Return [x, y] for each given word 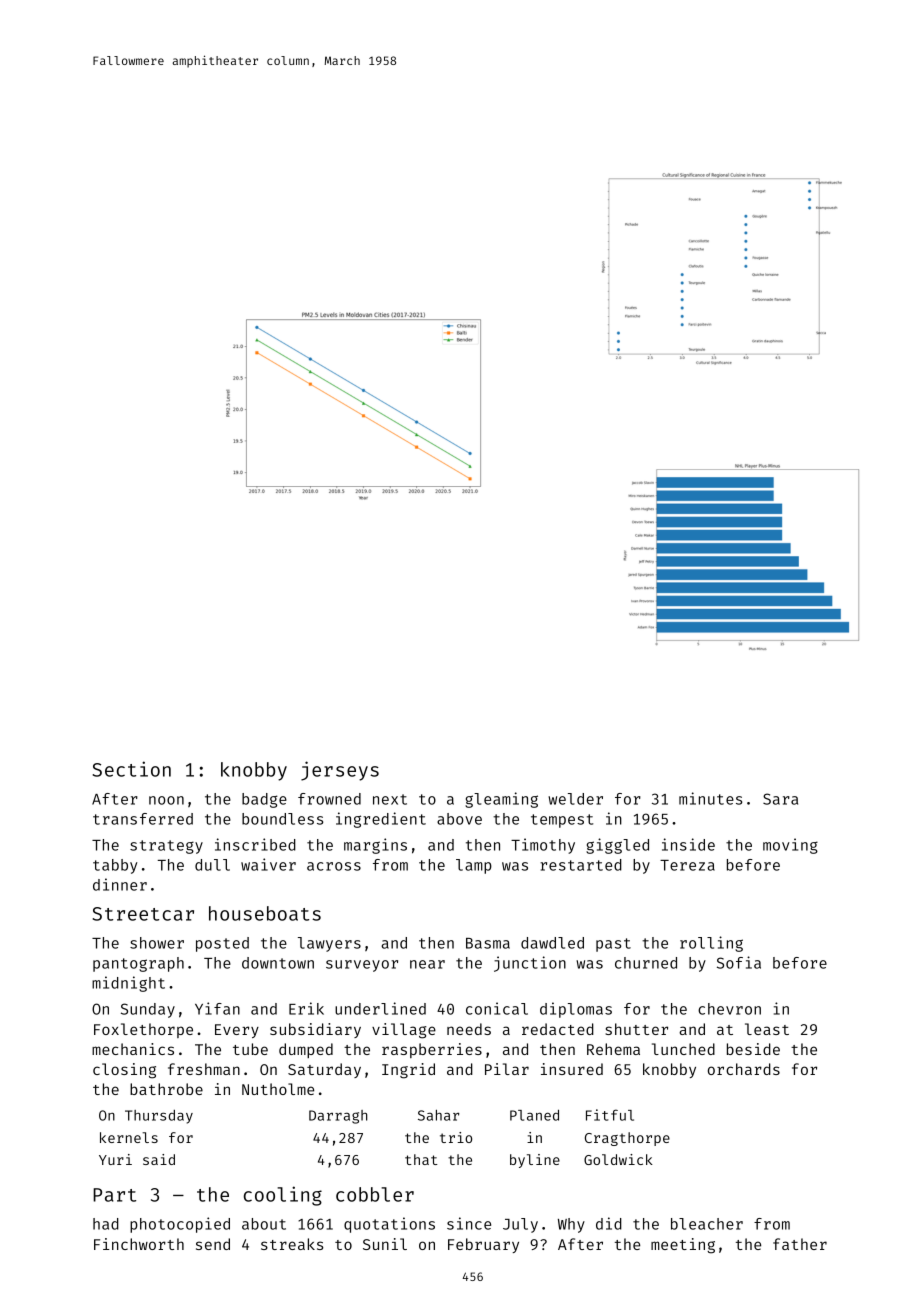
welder [575, 799]
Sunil [385, 1244]
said [159, 1159]
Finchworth [139, 1244]
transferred [143, 819]
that [421, 1159]
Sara [780, 799]
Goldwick [618, 1159]
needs [469, 1029]
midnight [128, 984]
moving [790, 846]
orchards [744, 1069]
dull [212, 865]
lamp [474, 866]
